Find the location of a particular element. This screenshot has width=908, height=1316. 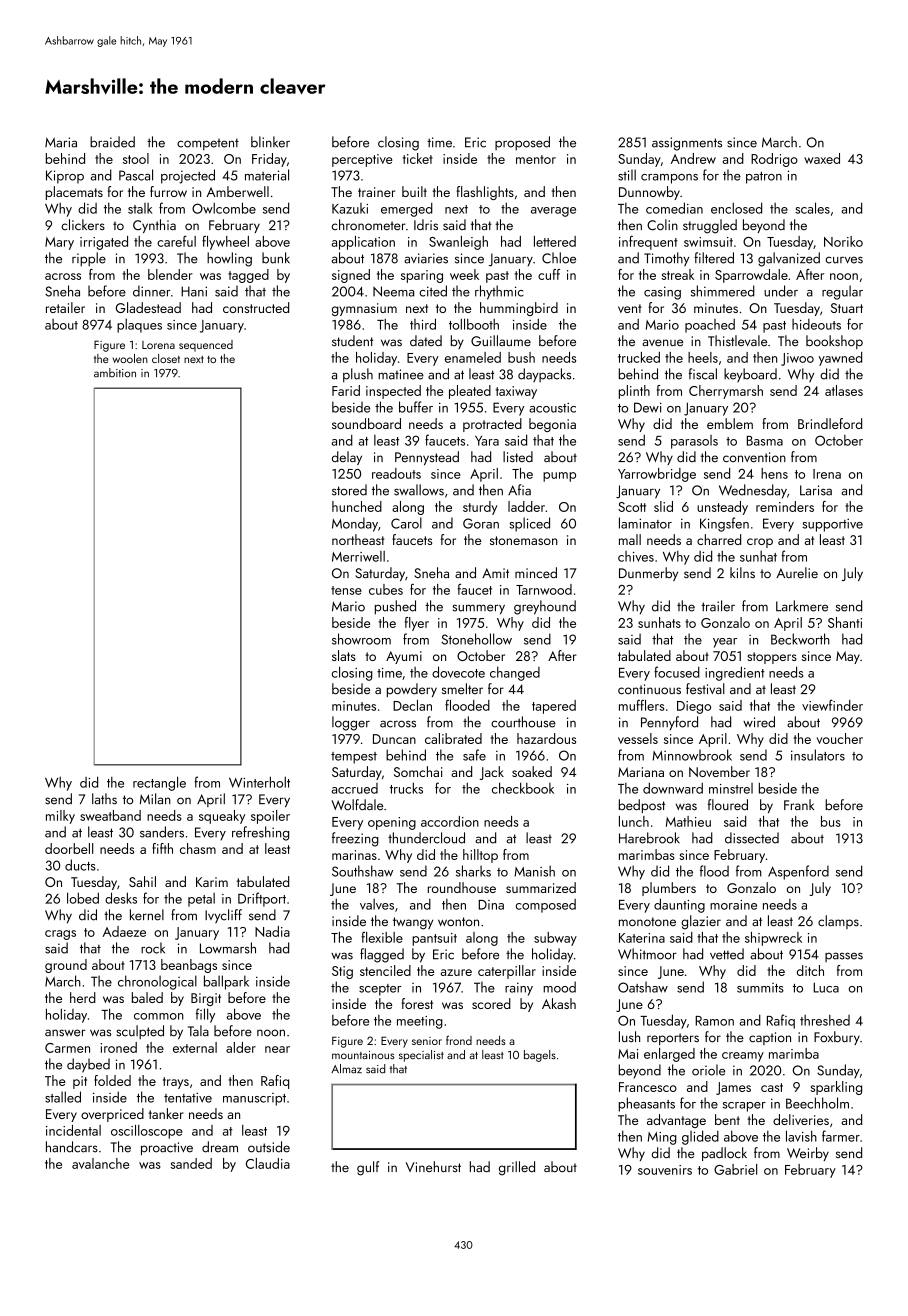

sparkling is located at coordinates (836, 1088).
